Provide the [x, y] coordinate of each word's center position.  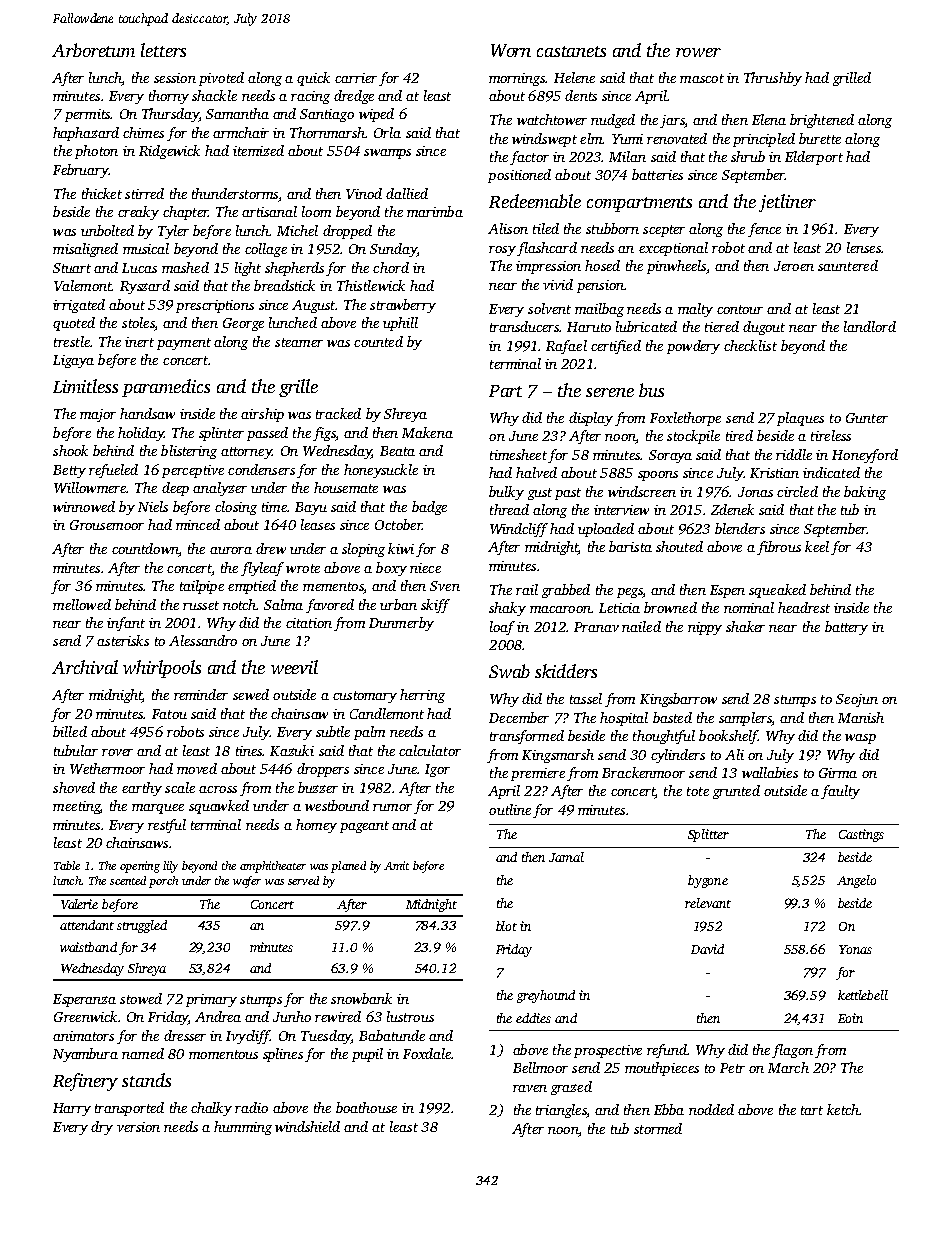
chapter [185, 213]
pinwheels [676, 267]
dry [102, 1128]
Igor [437, 770]
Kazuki [292, 750]
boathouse [366, 1107]
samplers [745, 719]
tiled [546, 228]
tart [812, 1110]
